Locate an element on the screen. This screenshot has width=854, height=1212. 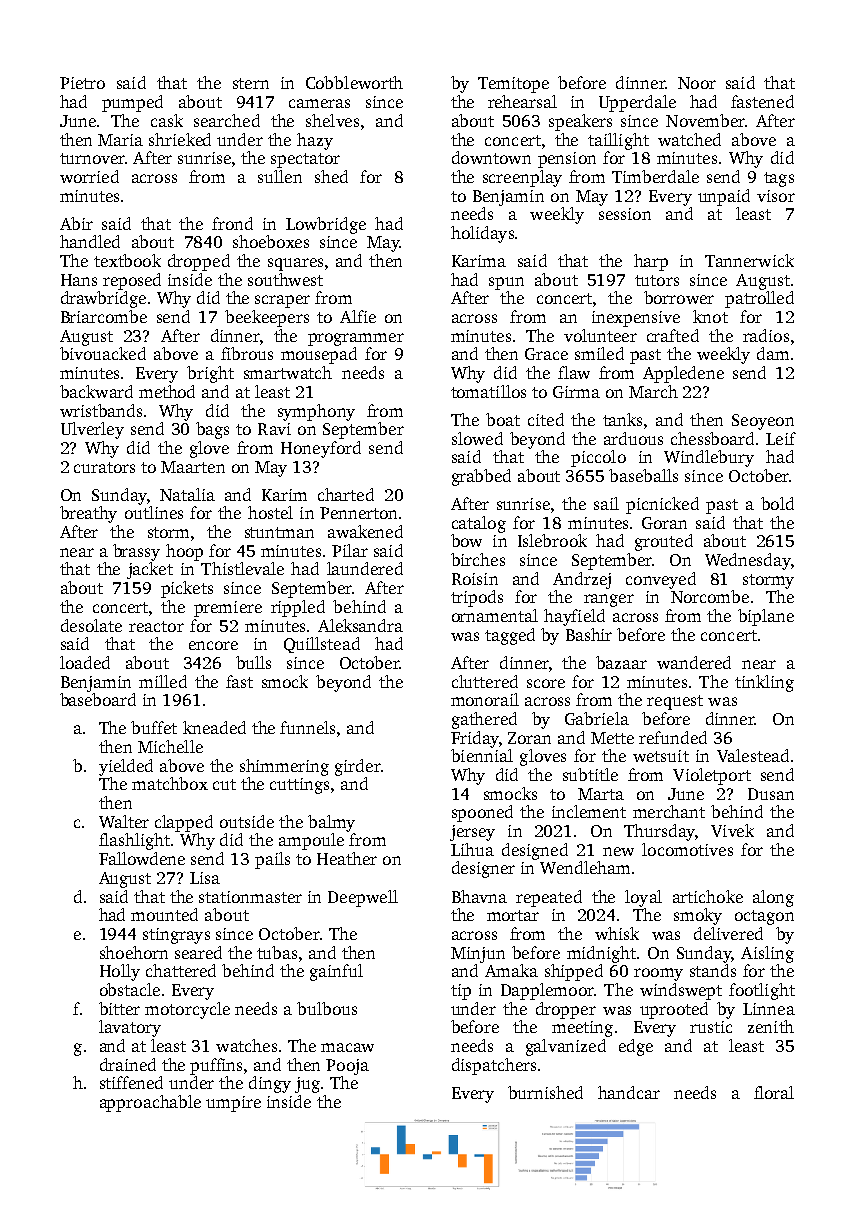
roomy is located at coordinates (658, 974).
